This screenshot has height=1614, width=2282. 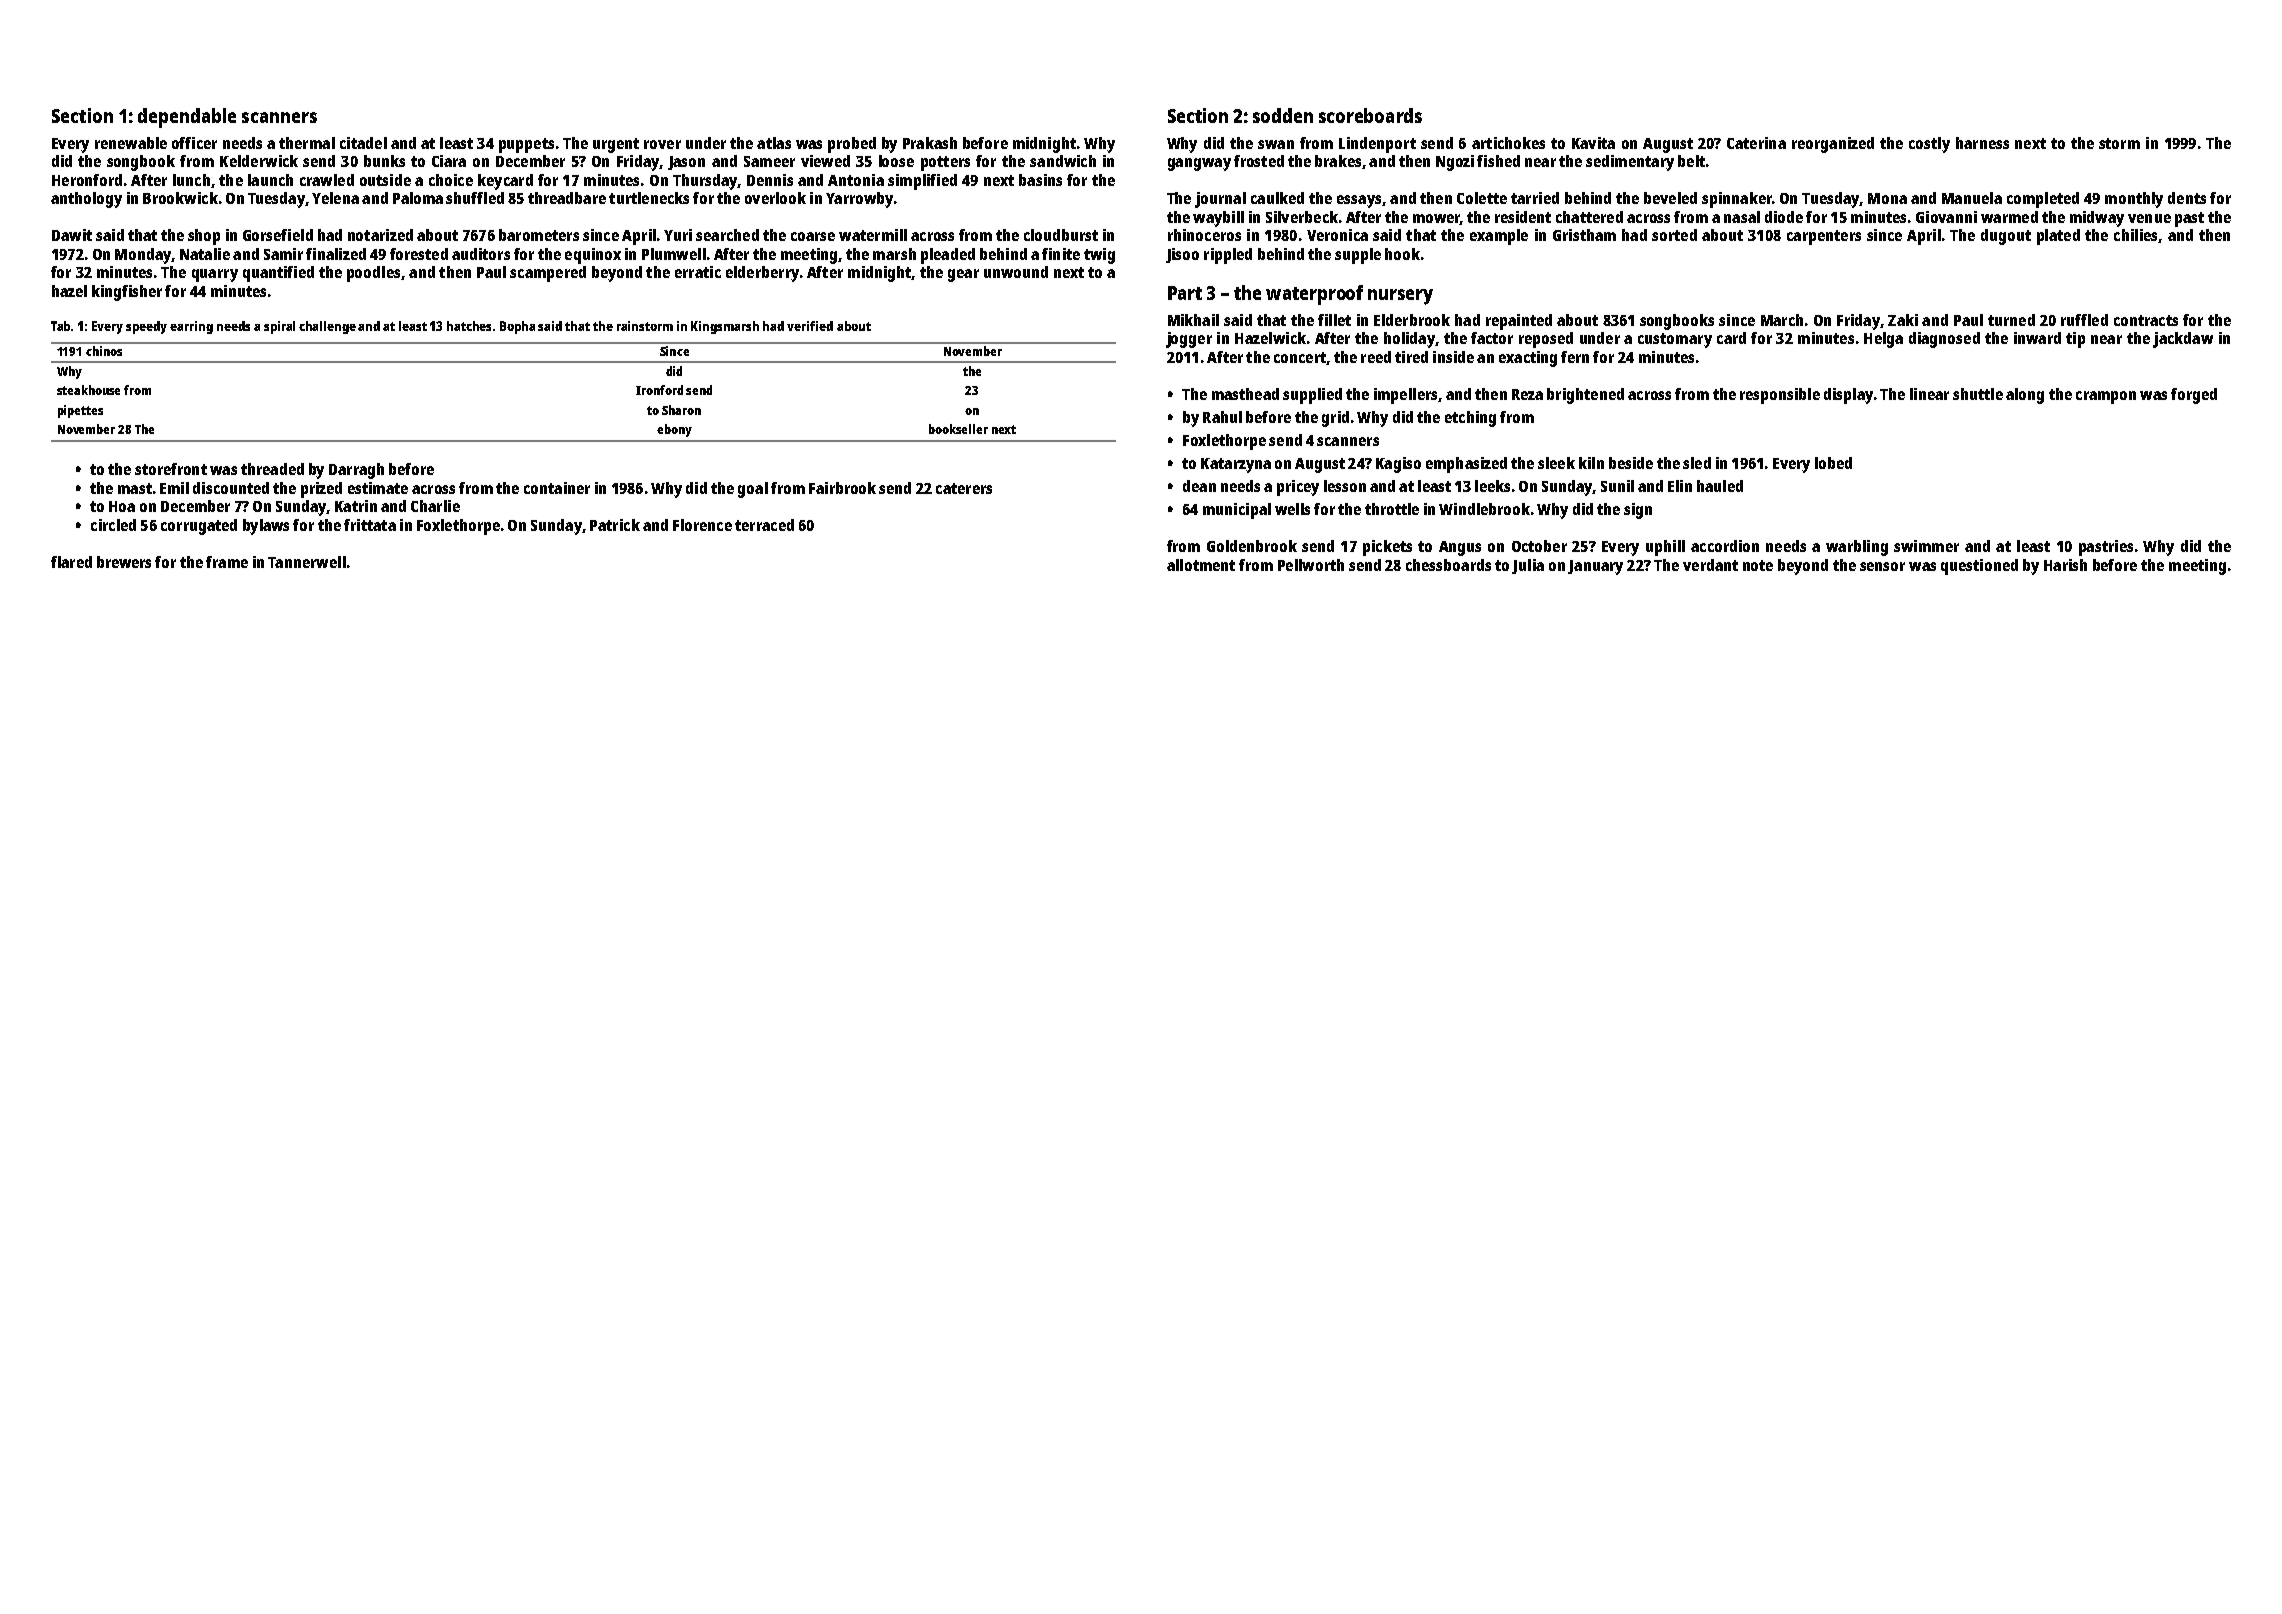 I want to click on sodden, so click(x=1283, y=115).
